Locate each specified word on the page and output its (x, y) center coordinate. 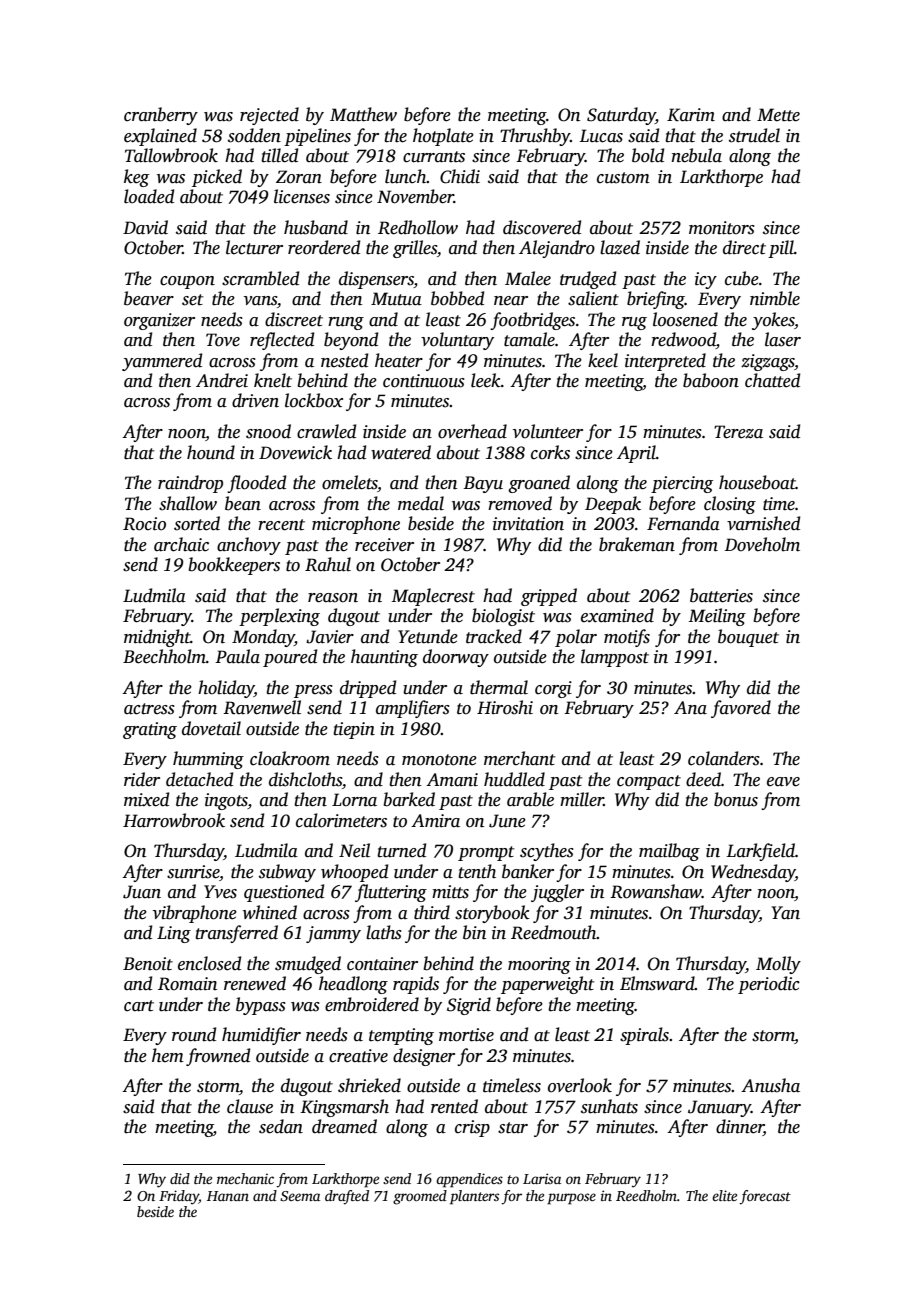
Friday (179, 1197)
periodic (769, 985)
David (145, 227)
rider (142, 779)
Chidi (460, 176)
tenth (477, 871)
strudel (754, 135)
